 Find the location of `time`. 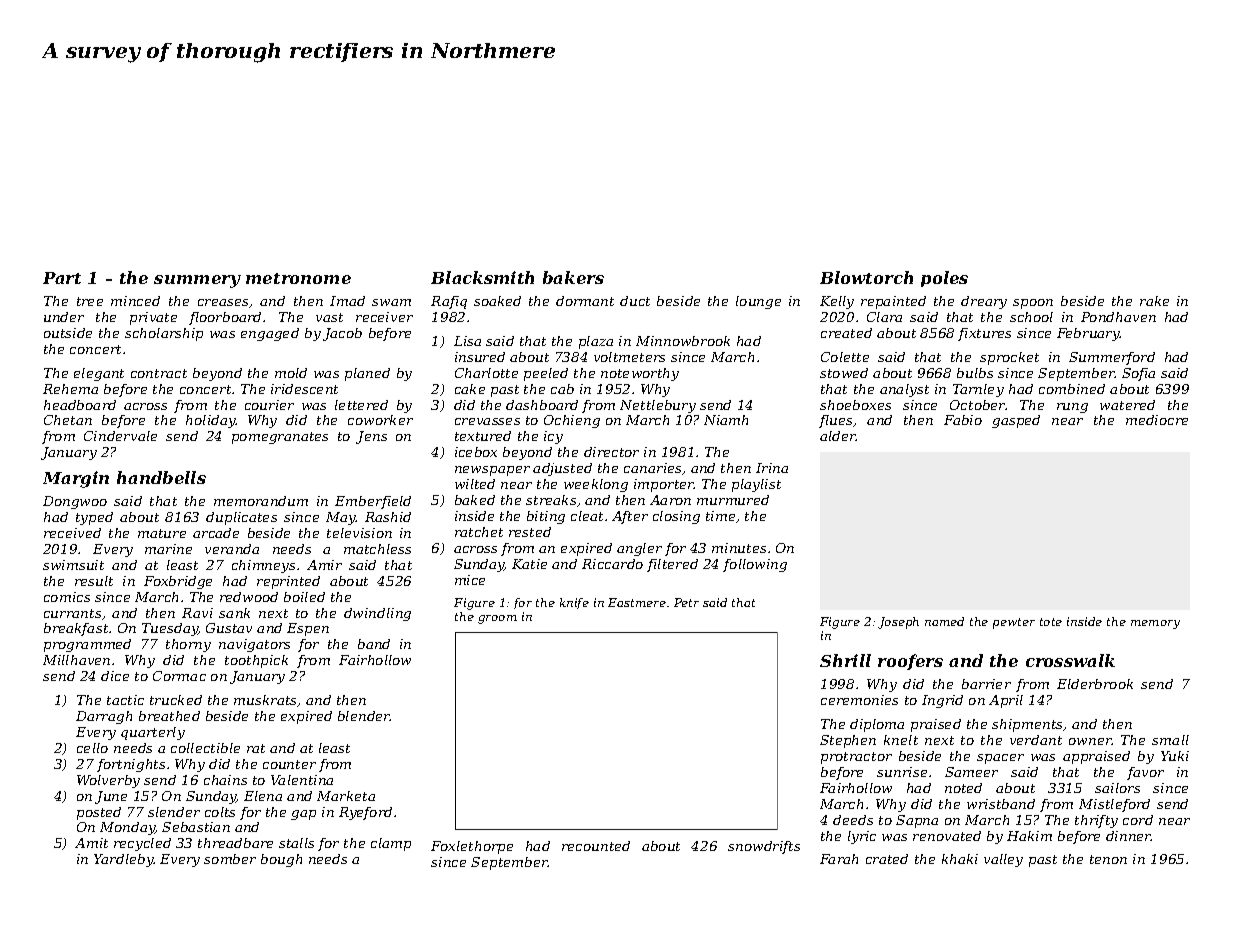

time is located at coordinates (720, 516).
